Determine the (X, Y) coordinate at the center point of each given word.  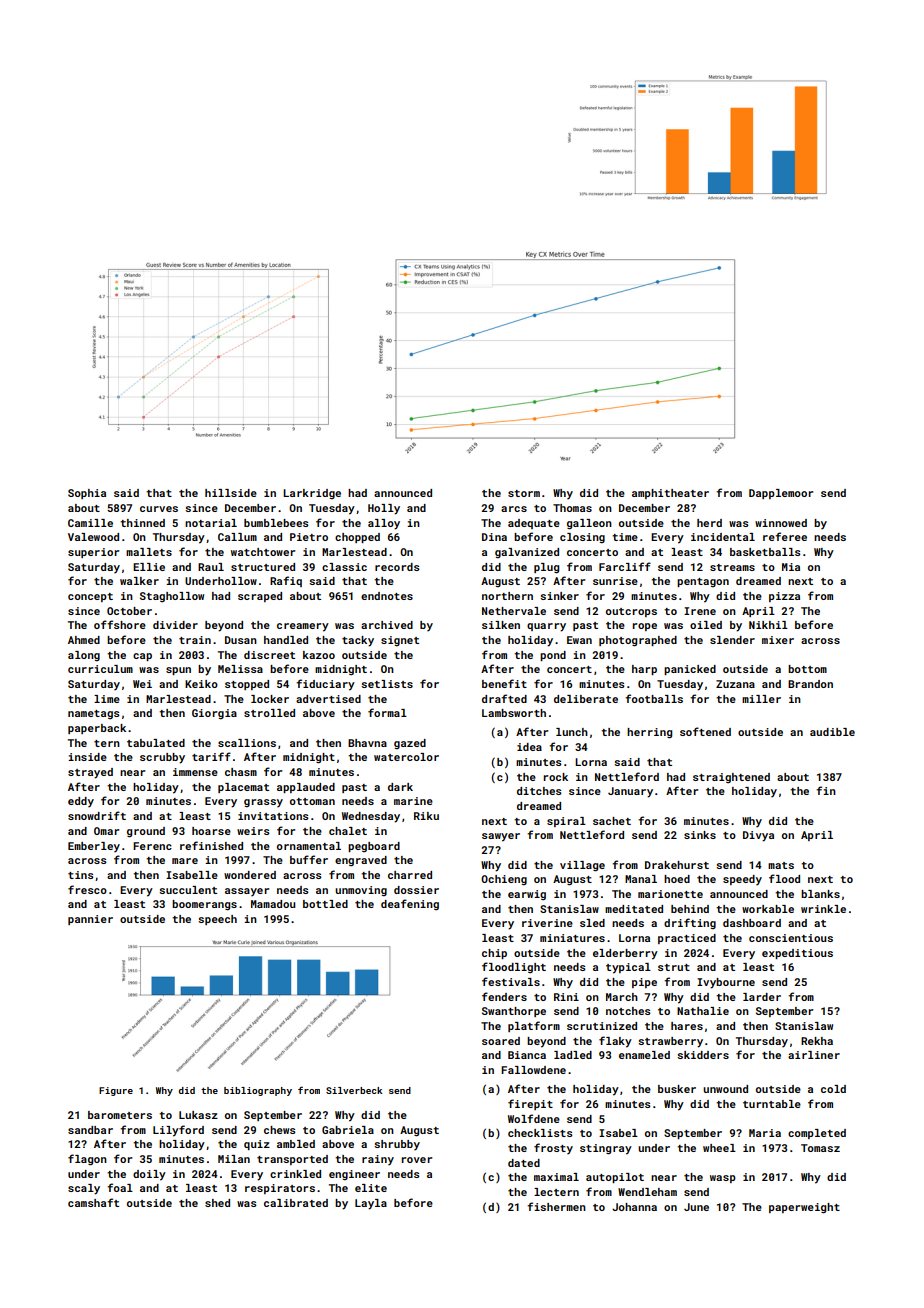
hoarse (211, 831)
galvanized (527, 553)
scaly (84, 1189)
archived (387, 625)
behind (690, 909)
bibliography (258, 1091)
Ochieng (504, 880)
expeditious (797, 954)
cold (833, 1089)
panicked (690, 670)
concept (90, 597)
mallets (149, 552)
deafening (410, 904)
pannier (90, 920)
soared (501, 1041)
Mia (791, 567)
